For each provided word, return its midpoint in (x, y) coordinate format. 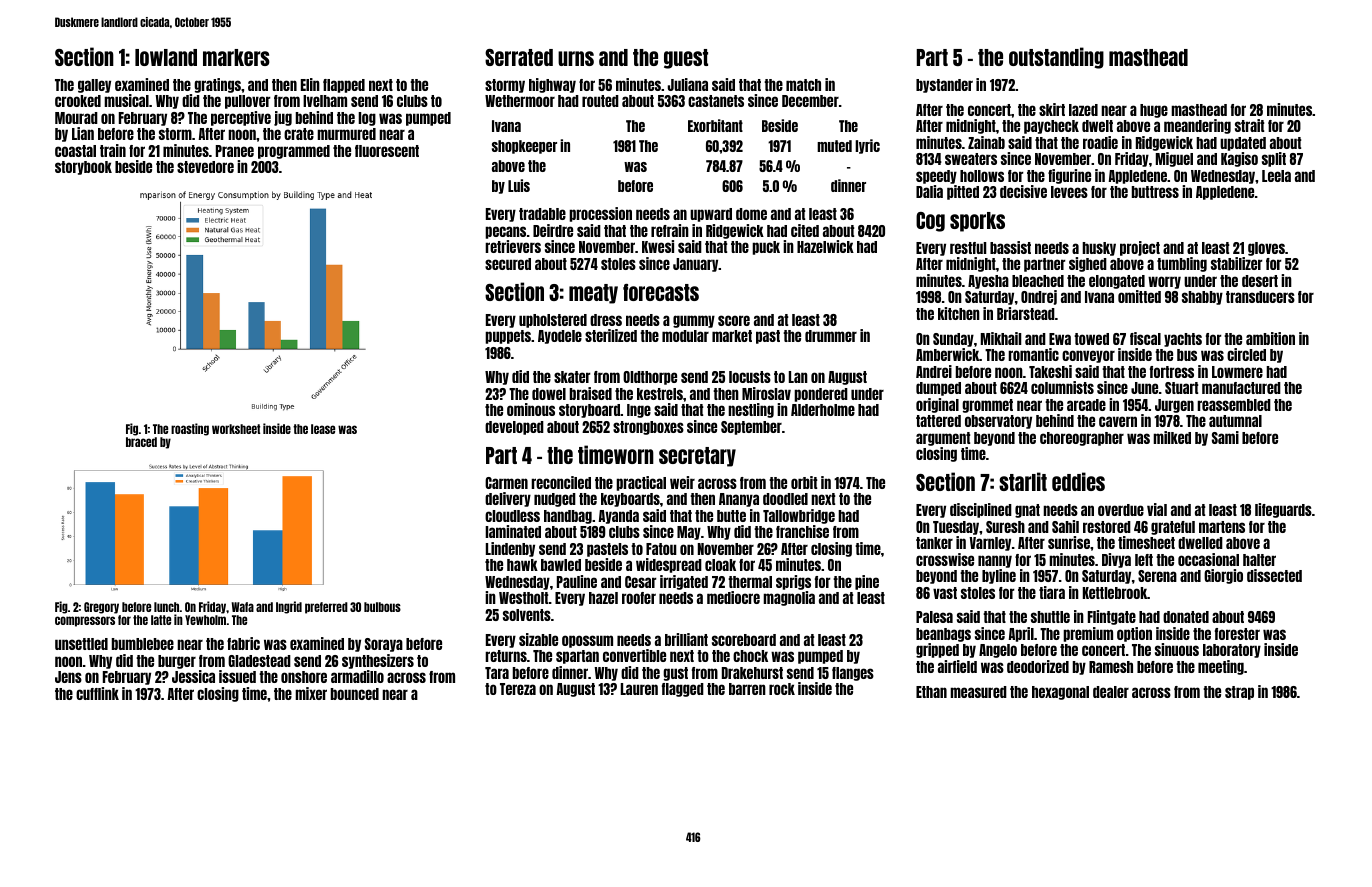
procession (600, 214)
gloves (1266, 249)
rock (782, 689)
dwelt (1097, 126)
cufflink (97, 693)
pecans (505, 232)
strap (1239, 693)
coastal (75, 151)
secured (508, 264)
